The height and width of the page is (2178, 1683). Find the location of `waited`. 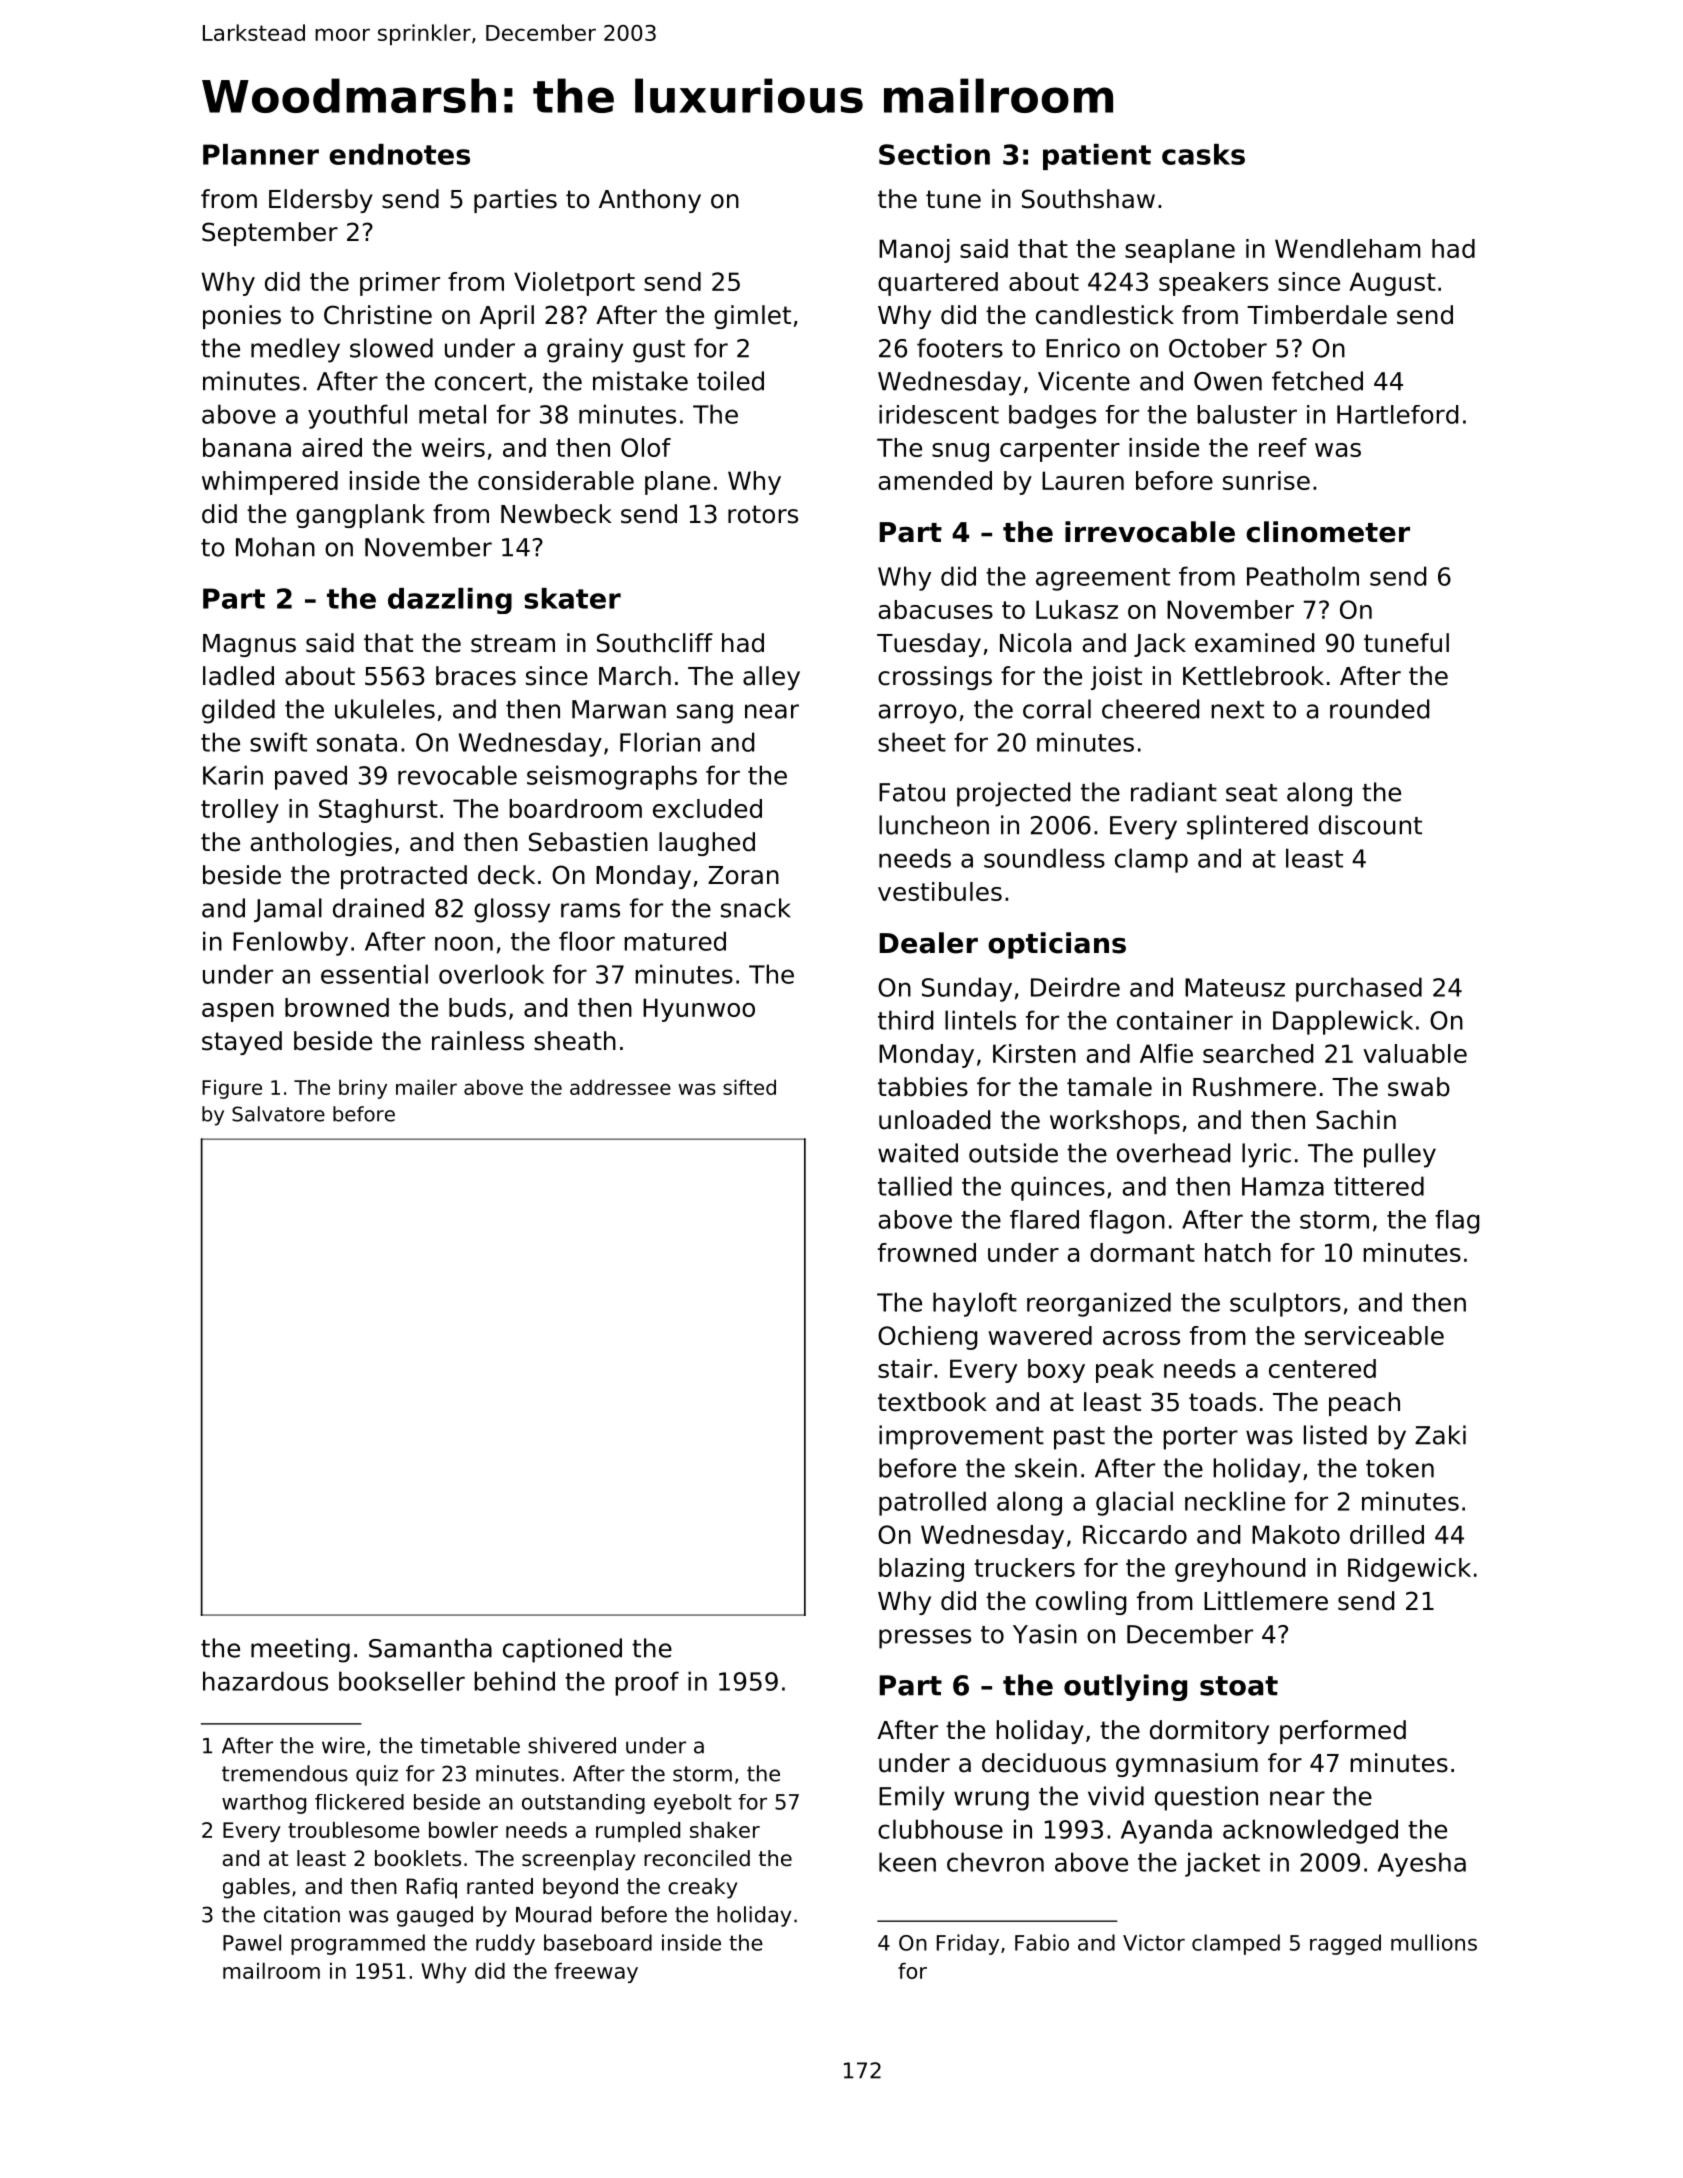

waited is located at coordinates (918, 1153).
